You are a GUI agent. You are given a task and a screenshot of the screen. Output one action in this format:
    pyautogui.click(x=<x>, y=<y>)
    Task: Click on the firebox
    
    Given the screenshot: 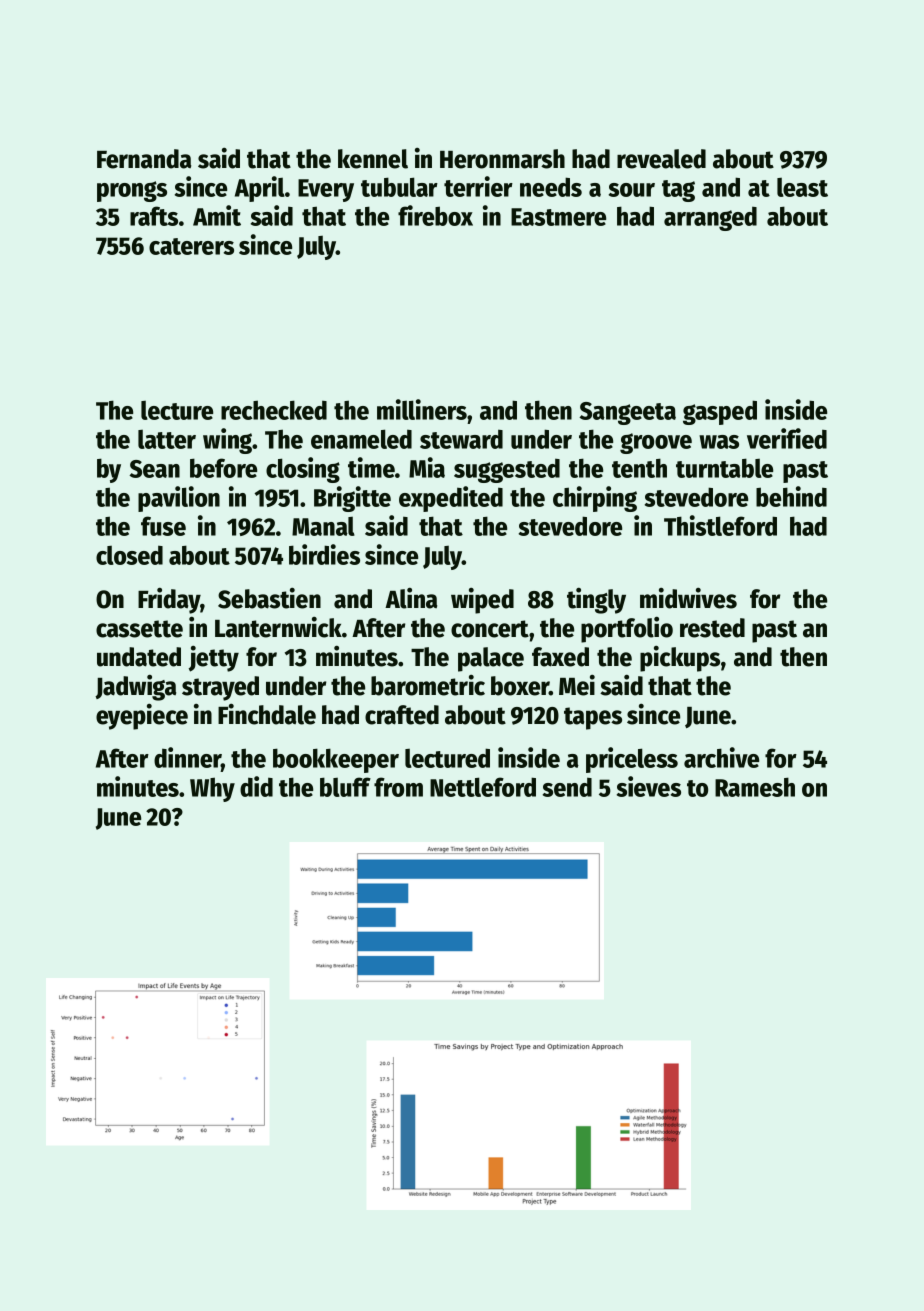 What is the action you would take?
    pyautogui.click(x=435, y=215)
